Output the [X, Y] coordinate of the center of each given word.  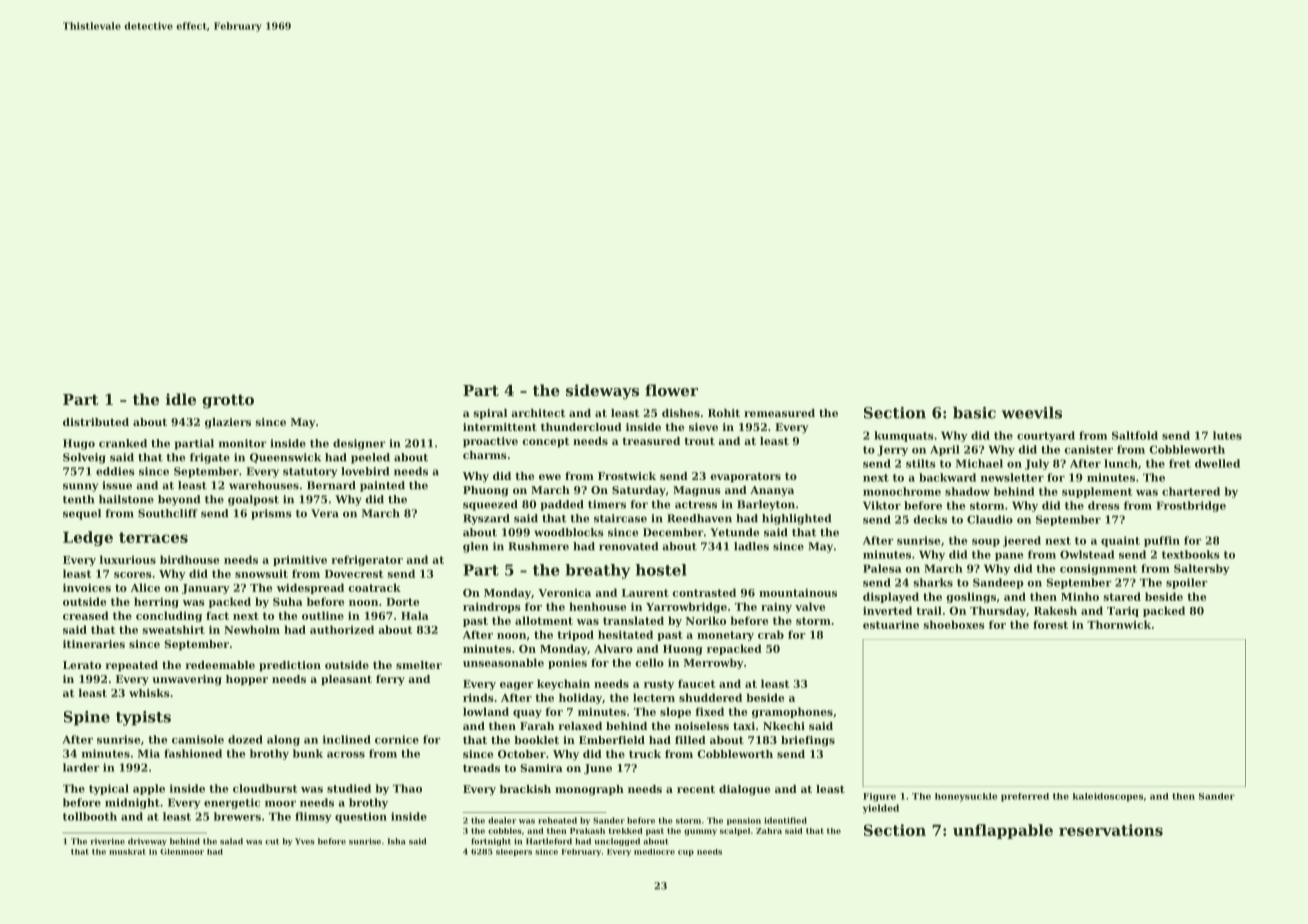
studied [349, 788]
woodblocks [569, 532]
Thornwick [1119, 624]
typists [143, 718]
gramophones [792, 712]
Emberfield [612, 740]
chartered [1191, 491]
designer [359, 444]
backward [947, 477]
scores [133, 575]
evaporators [745, 477]
